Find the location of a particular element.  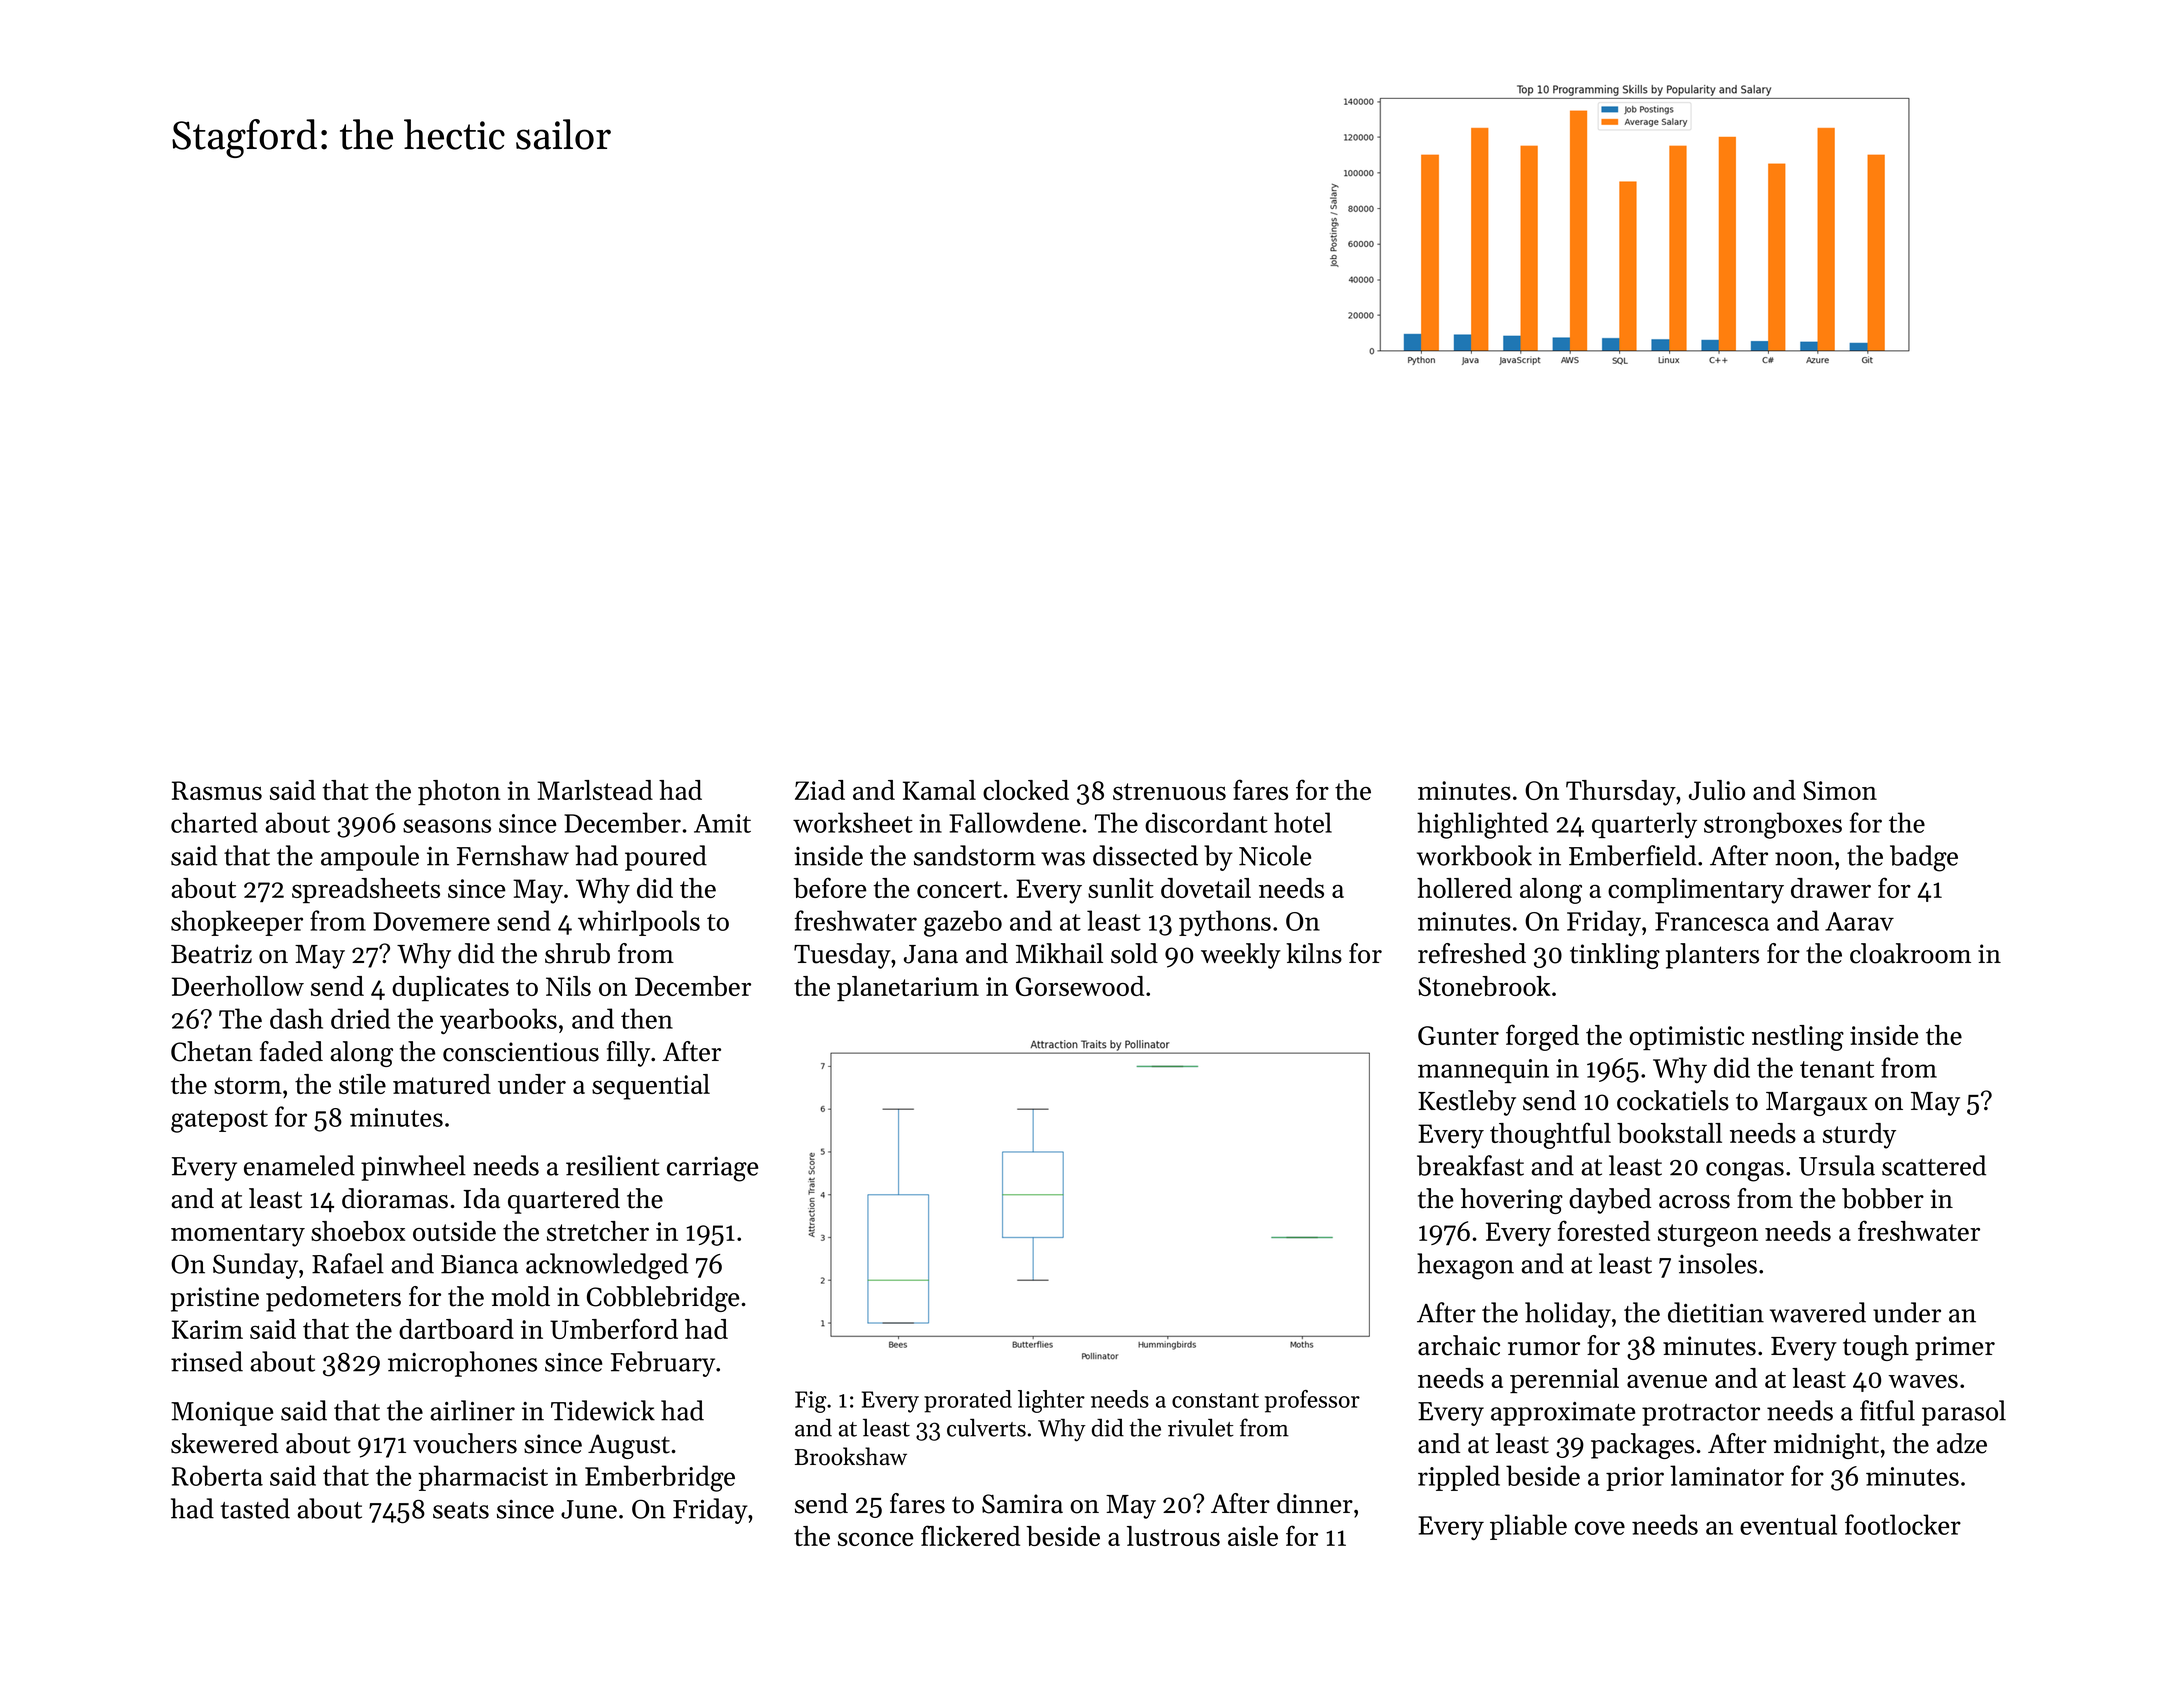

clocked is located at coordinates (1026, 790).
